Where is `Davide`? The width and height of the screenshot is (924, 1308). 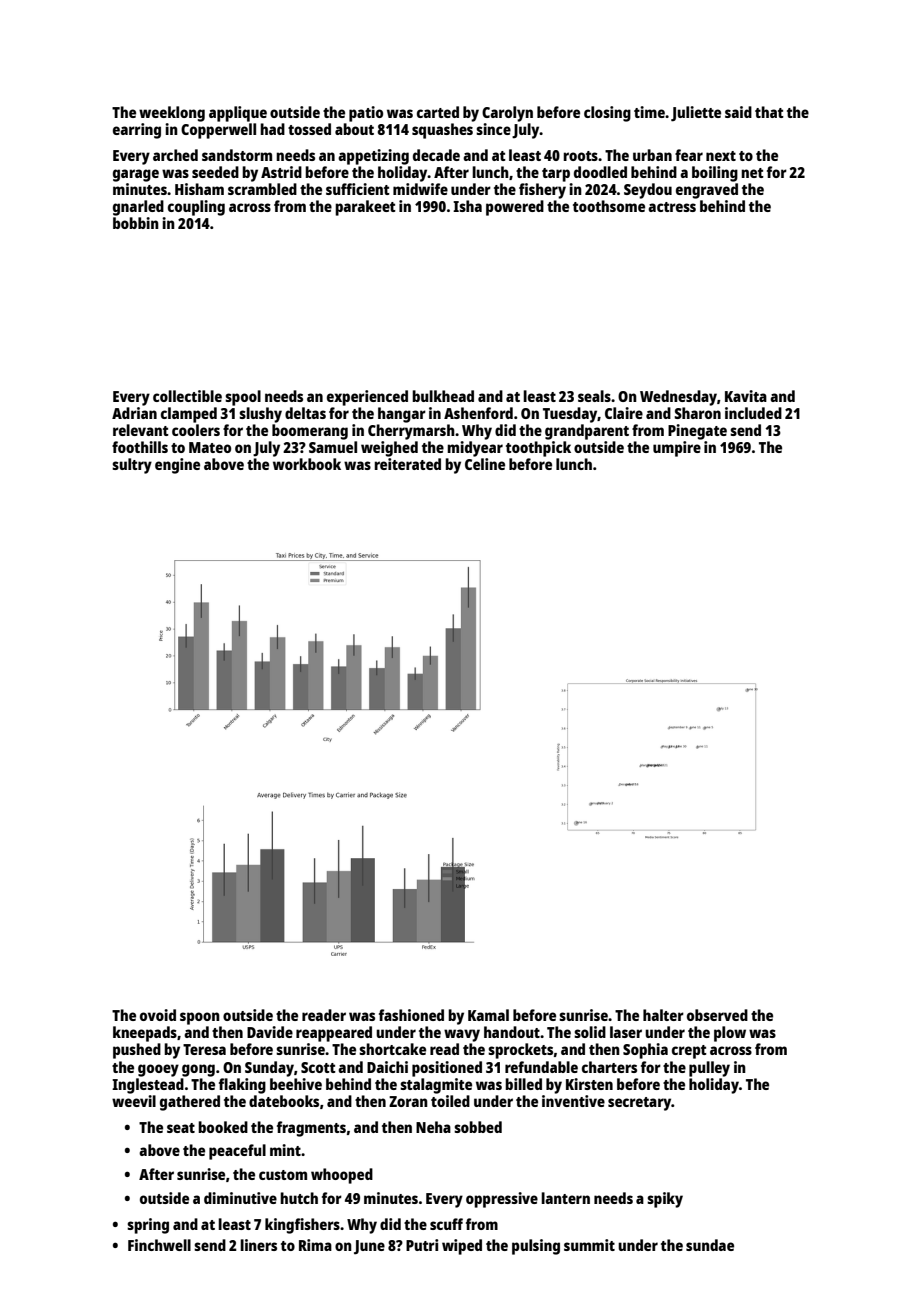 Davide is located at coordinates (270, 1032).
